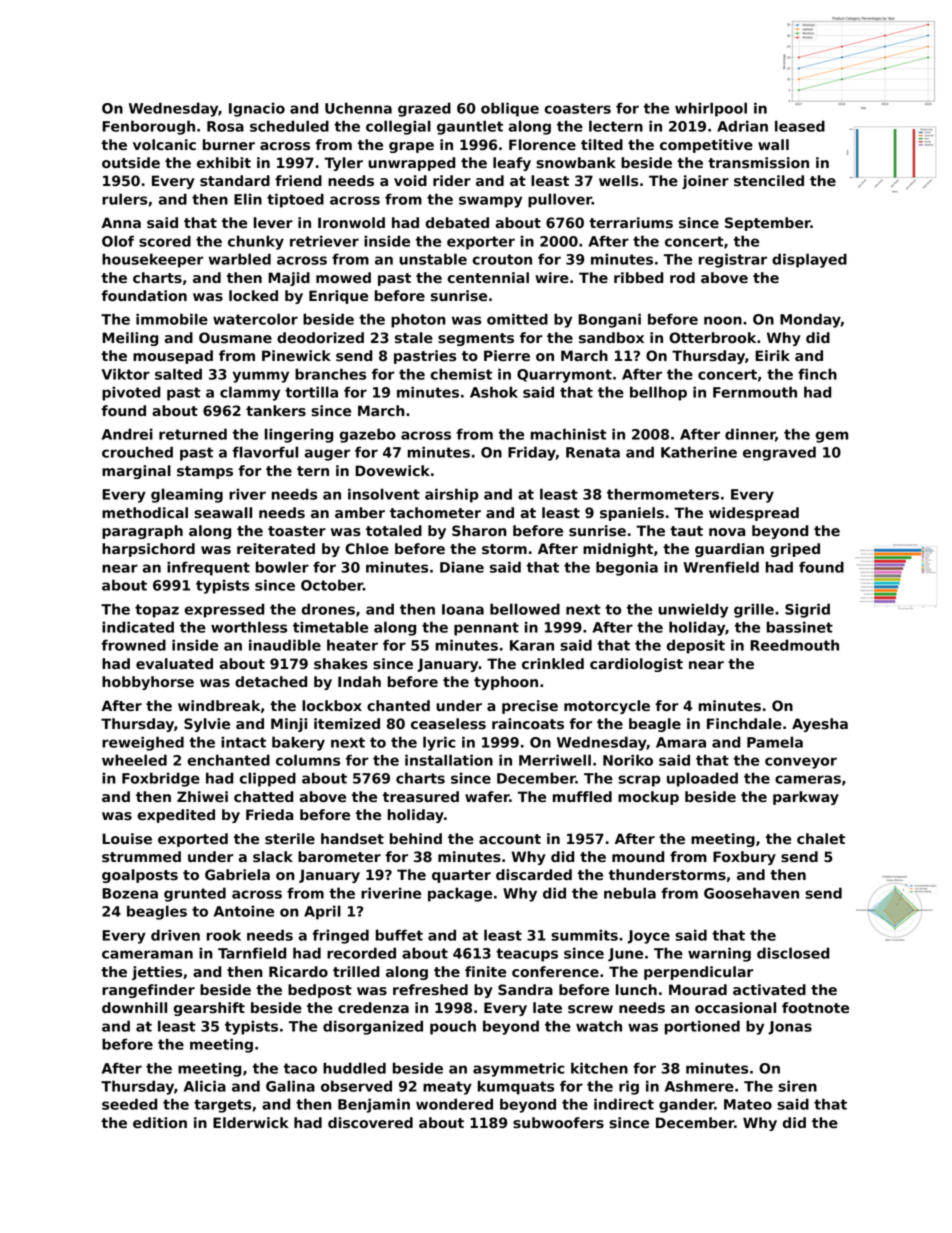  I want to click on oblique, so click(510, 109).
